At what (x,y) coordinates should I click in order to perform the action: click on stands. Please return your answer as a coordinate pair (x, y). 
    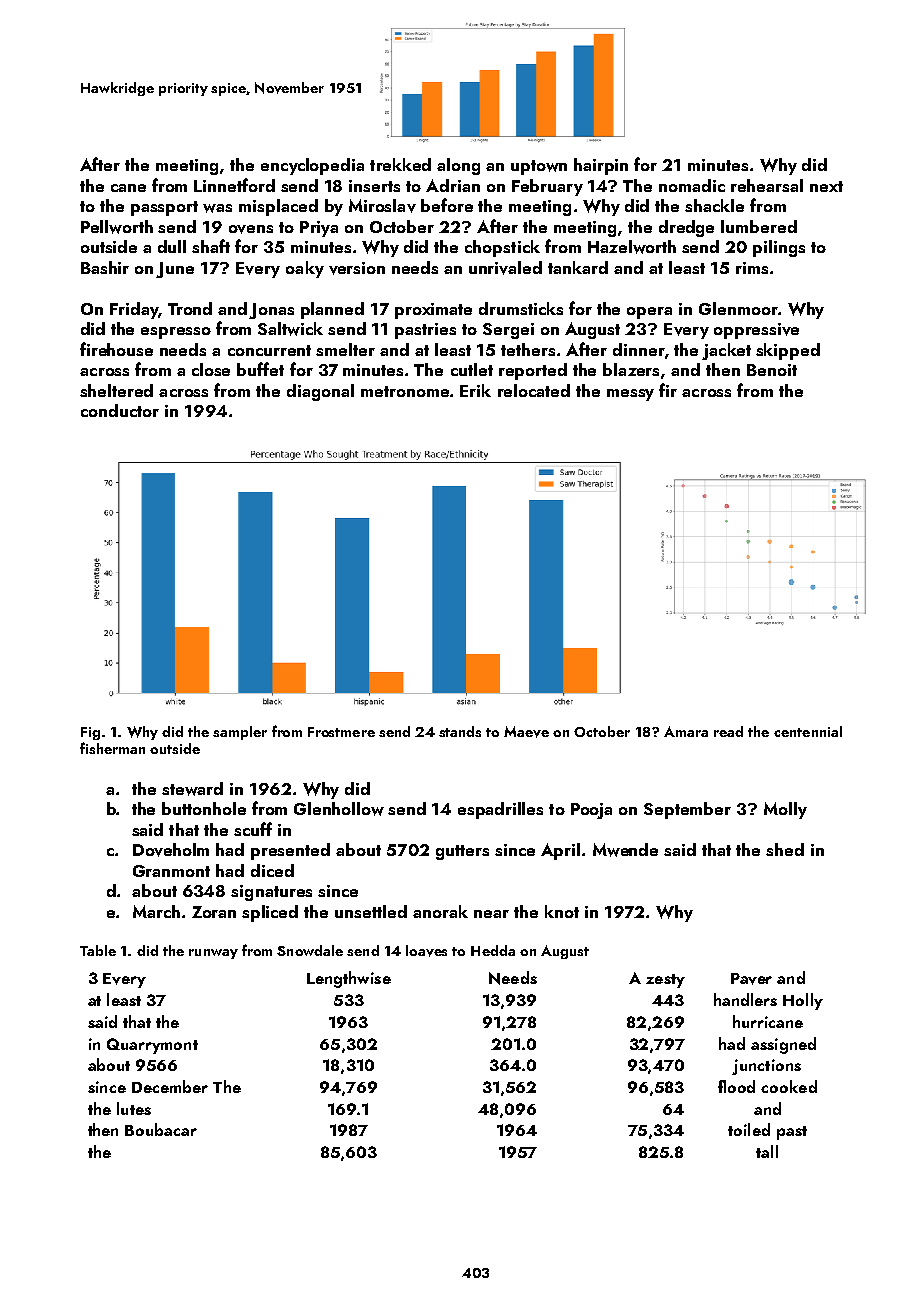
    Looking at the image, I should click on (460, 731).
